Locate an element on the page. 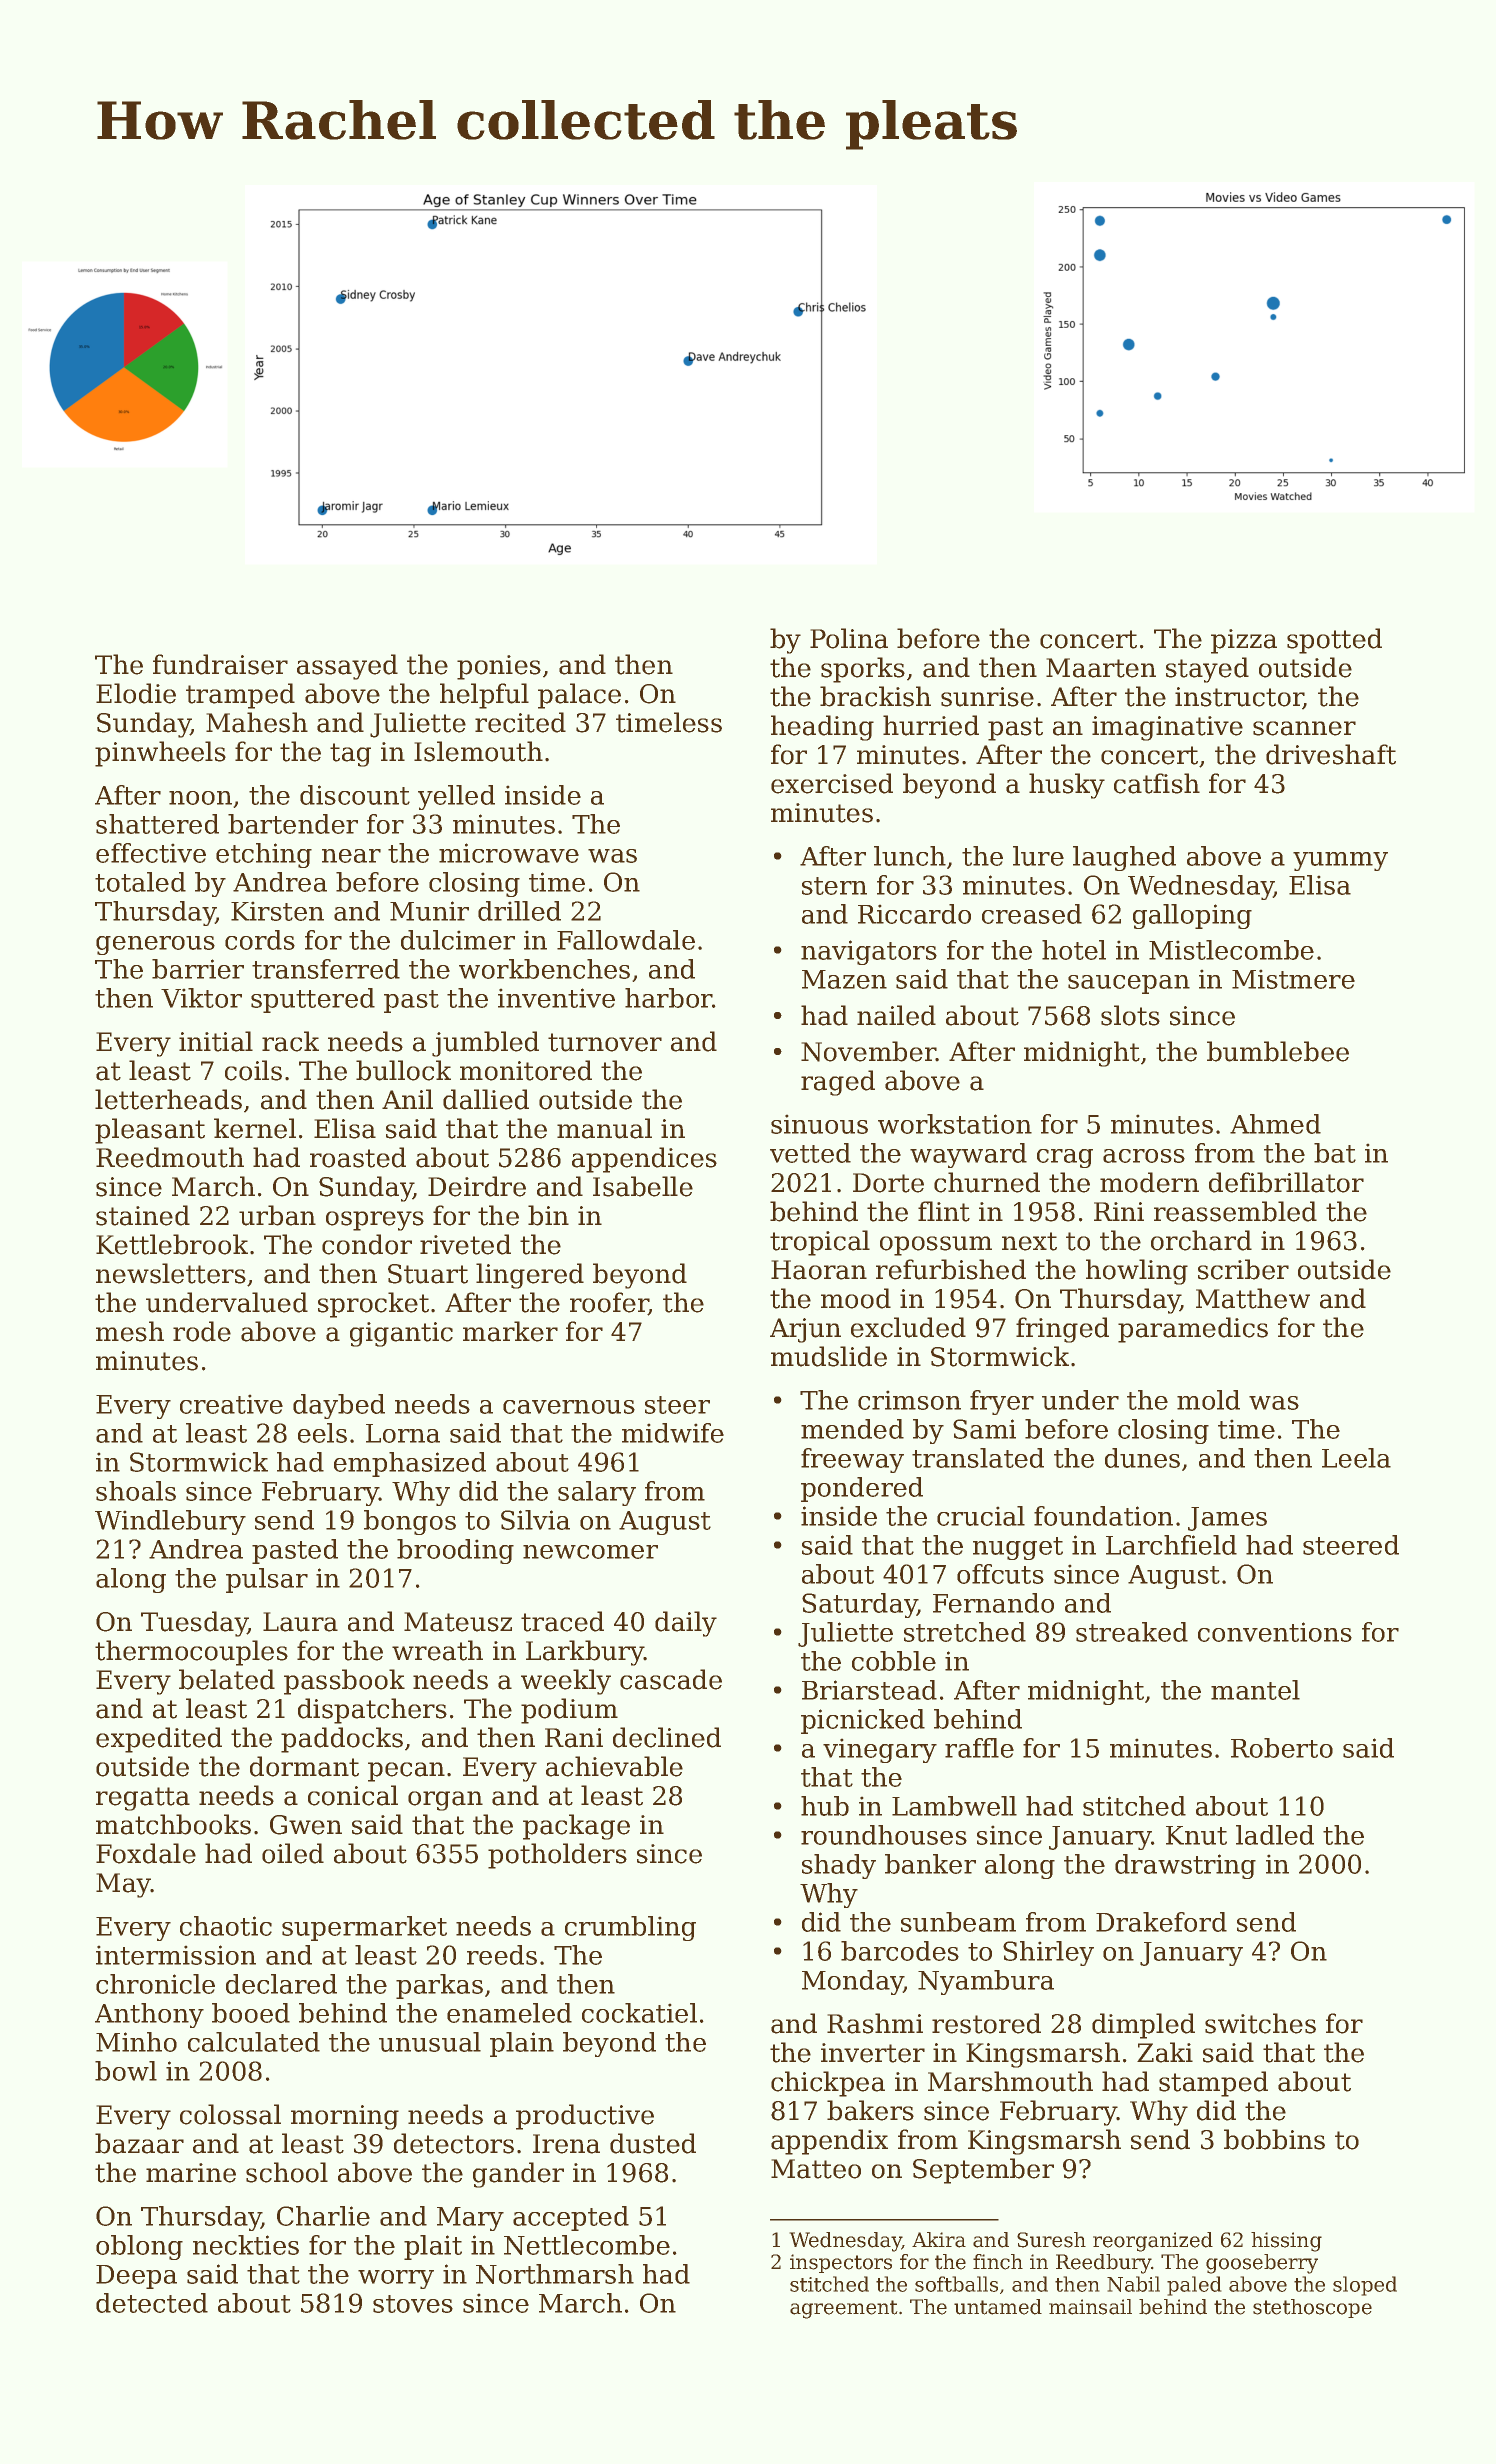 The image size is (1496, 2464). driveshaft is located at coordinates (1331, 754).
